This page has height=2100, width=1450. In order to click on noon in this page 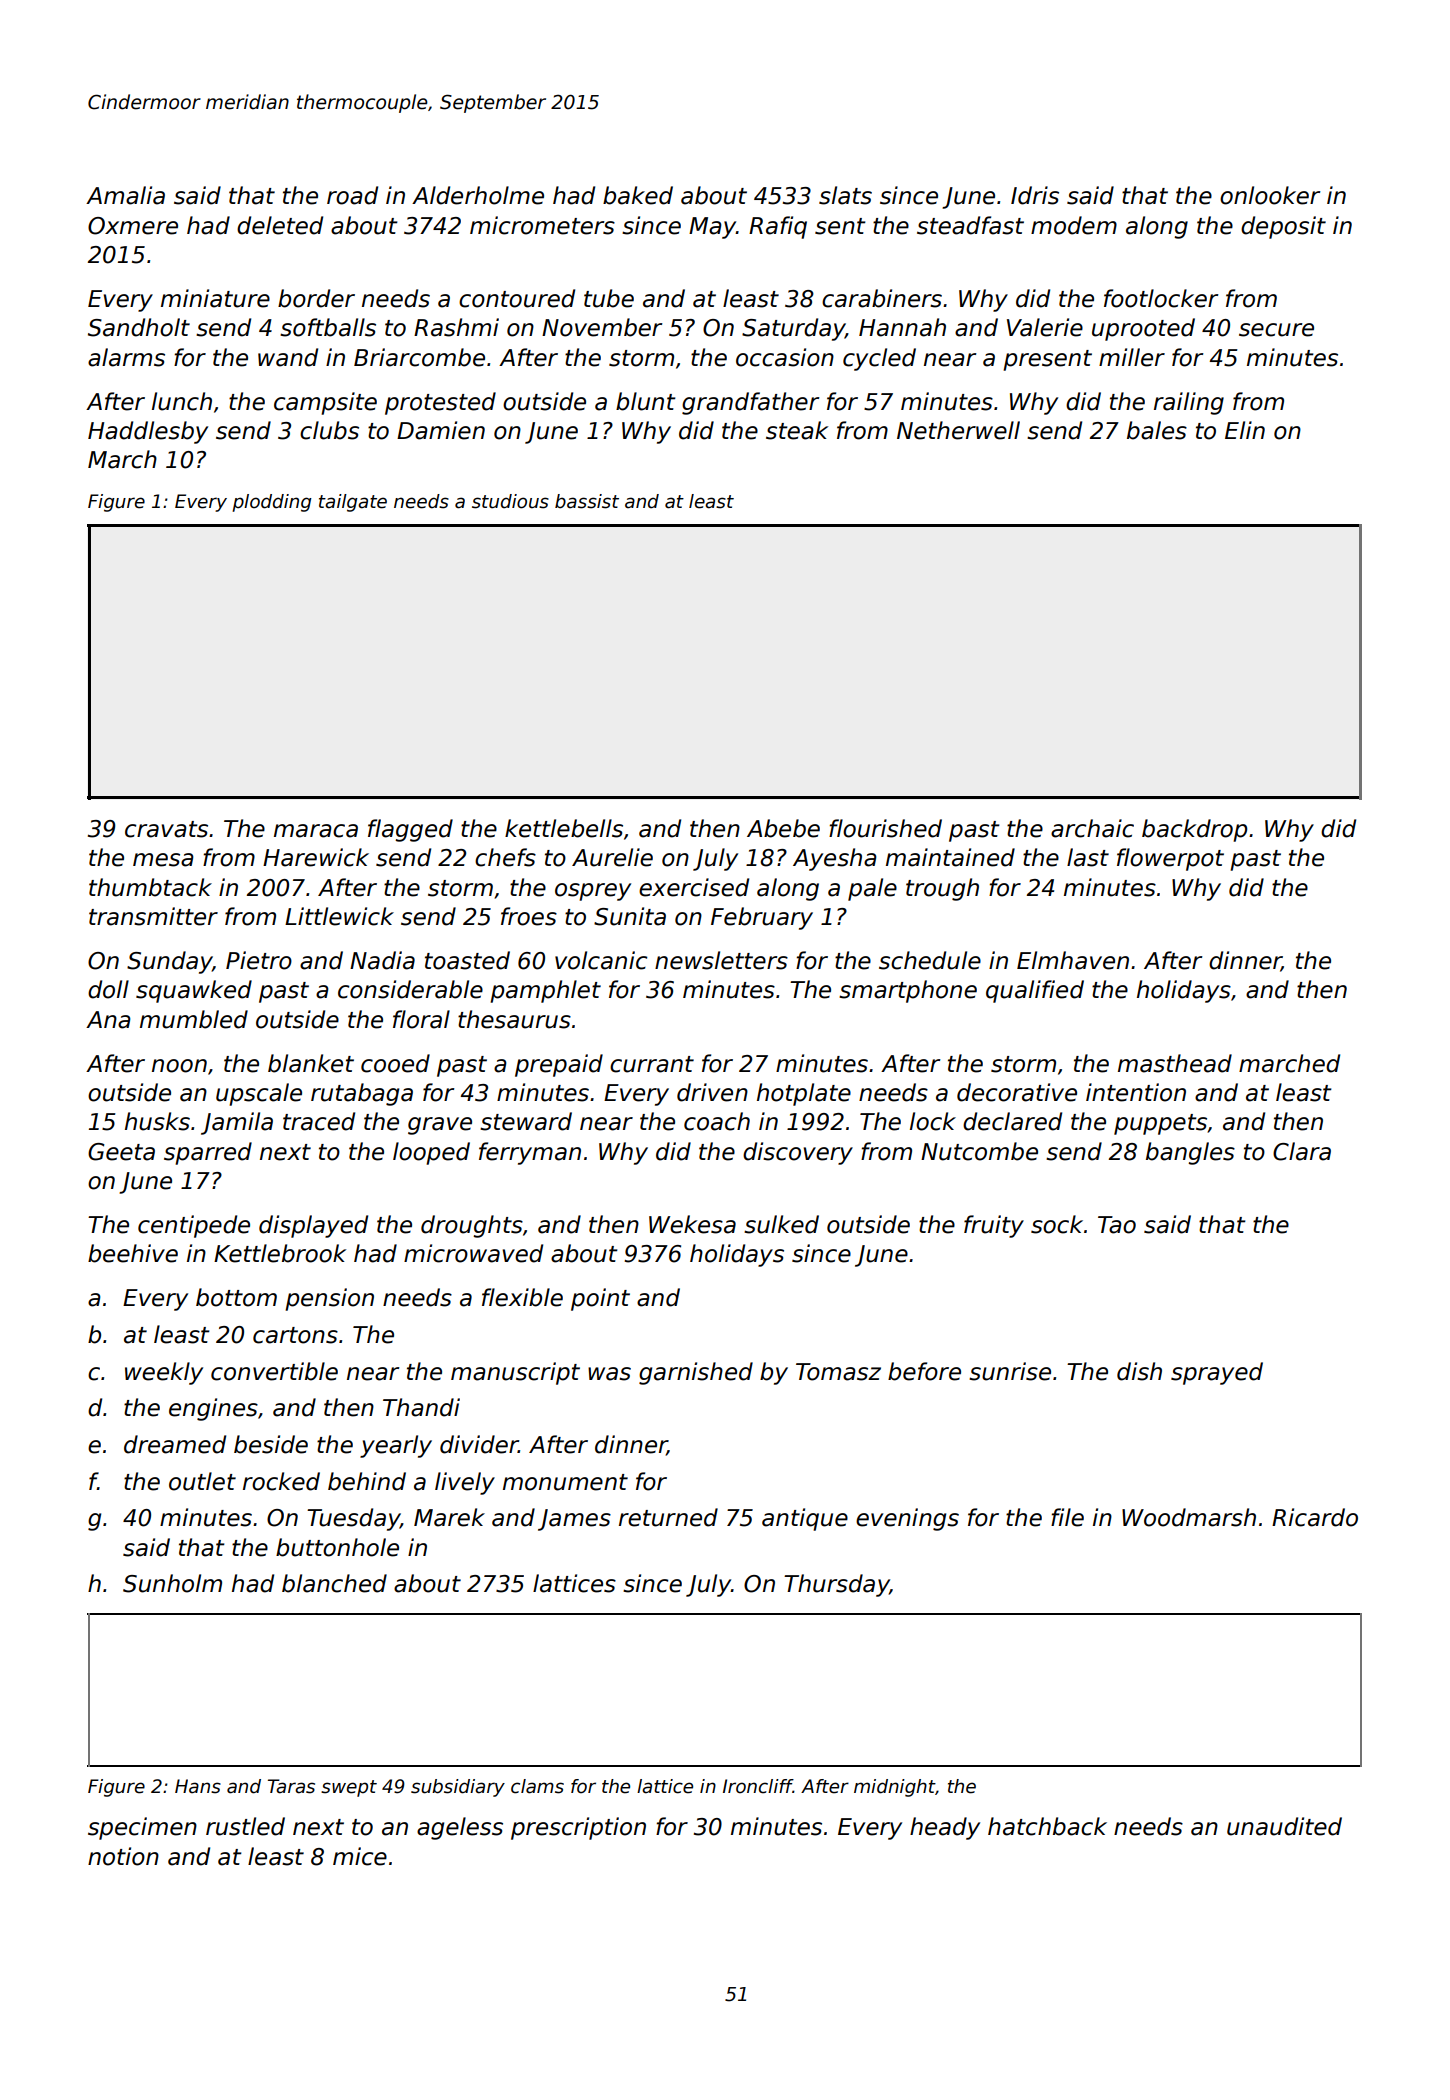, I will do `click(179, 1066)`.
